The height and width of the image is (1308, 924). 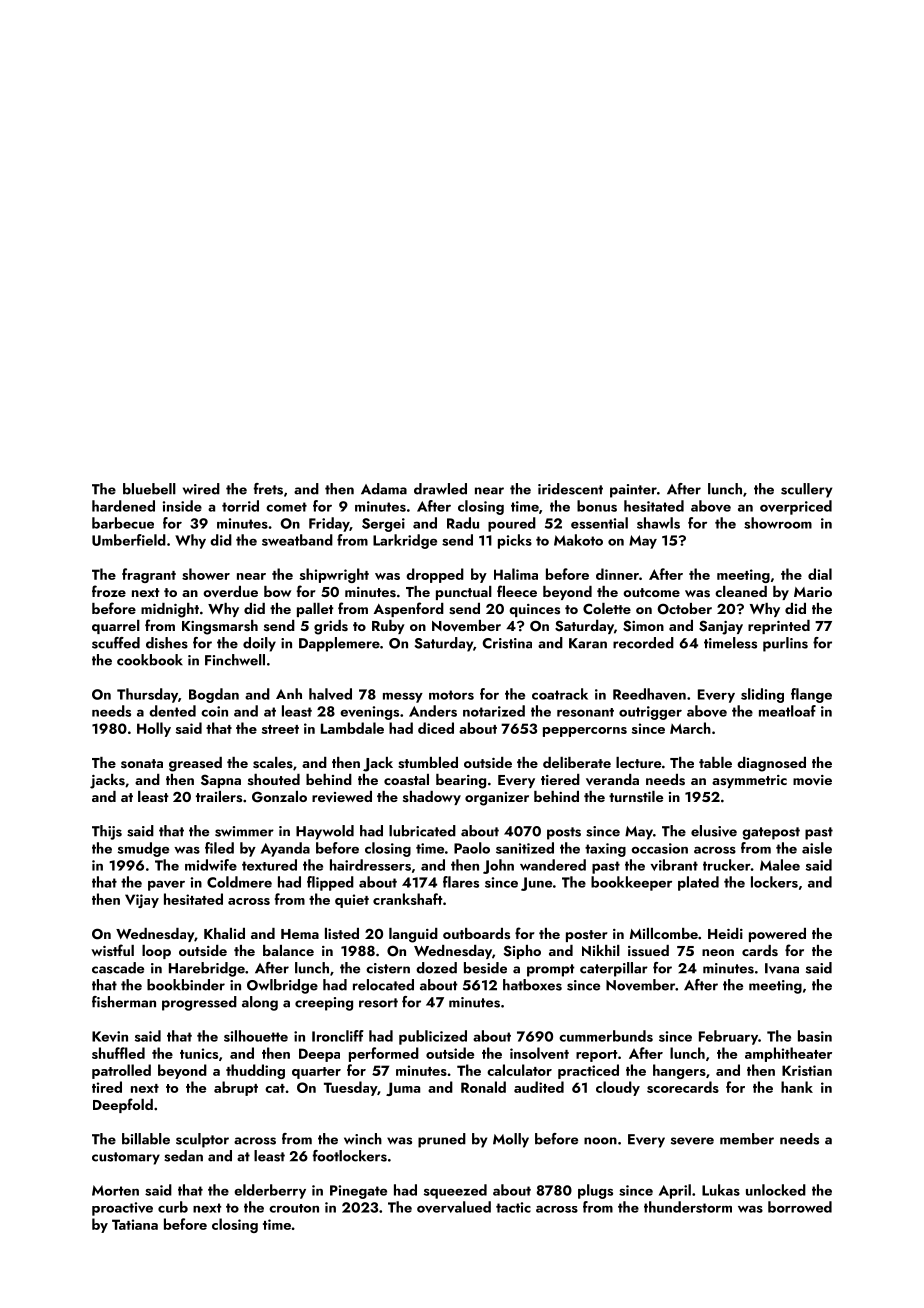 What do you see at coordinates (497, 799) in the image?
I see `organizer` at bounding box center [497, 799].
